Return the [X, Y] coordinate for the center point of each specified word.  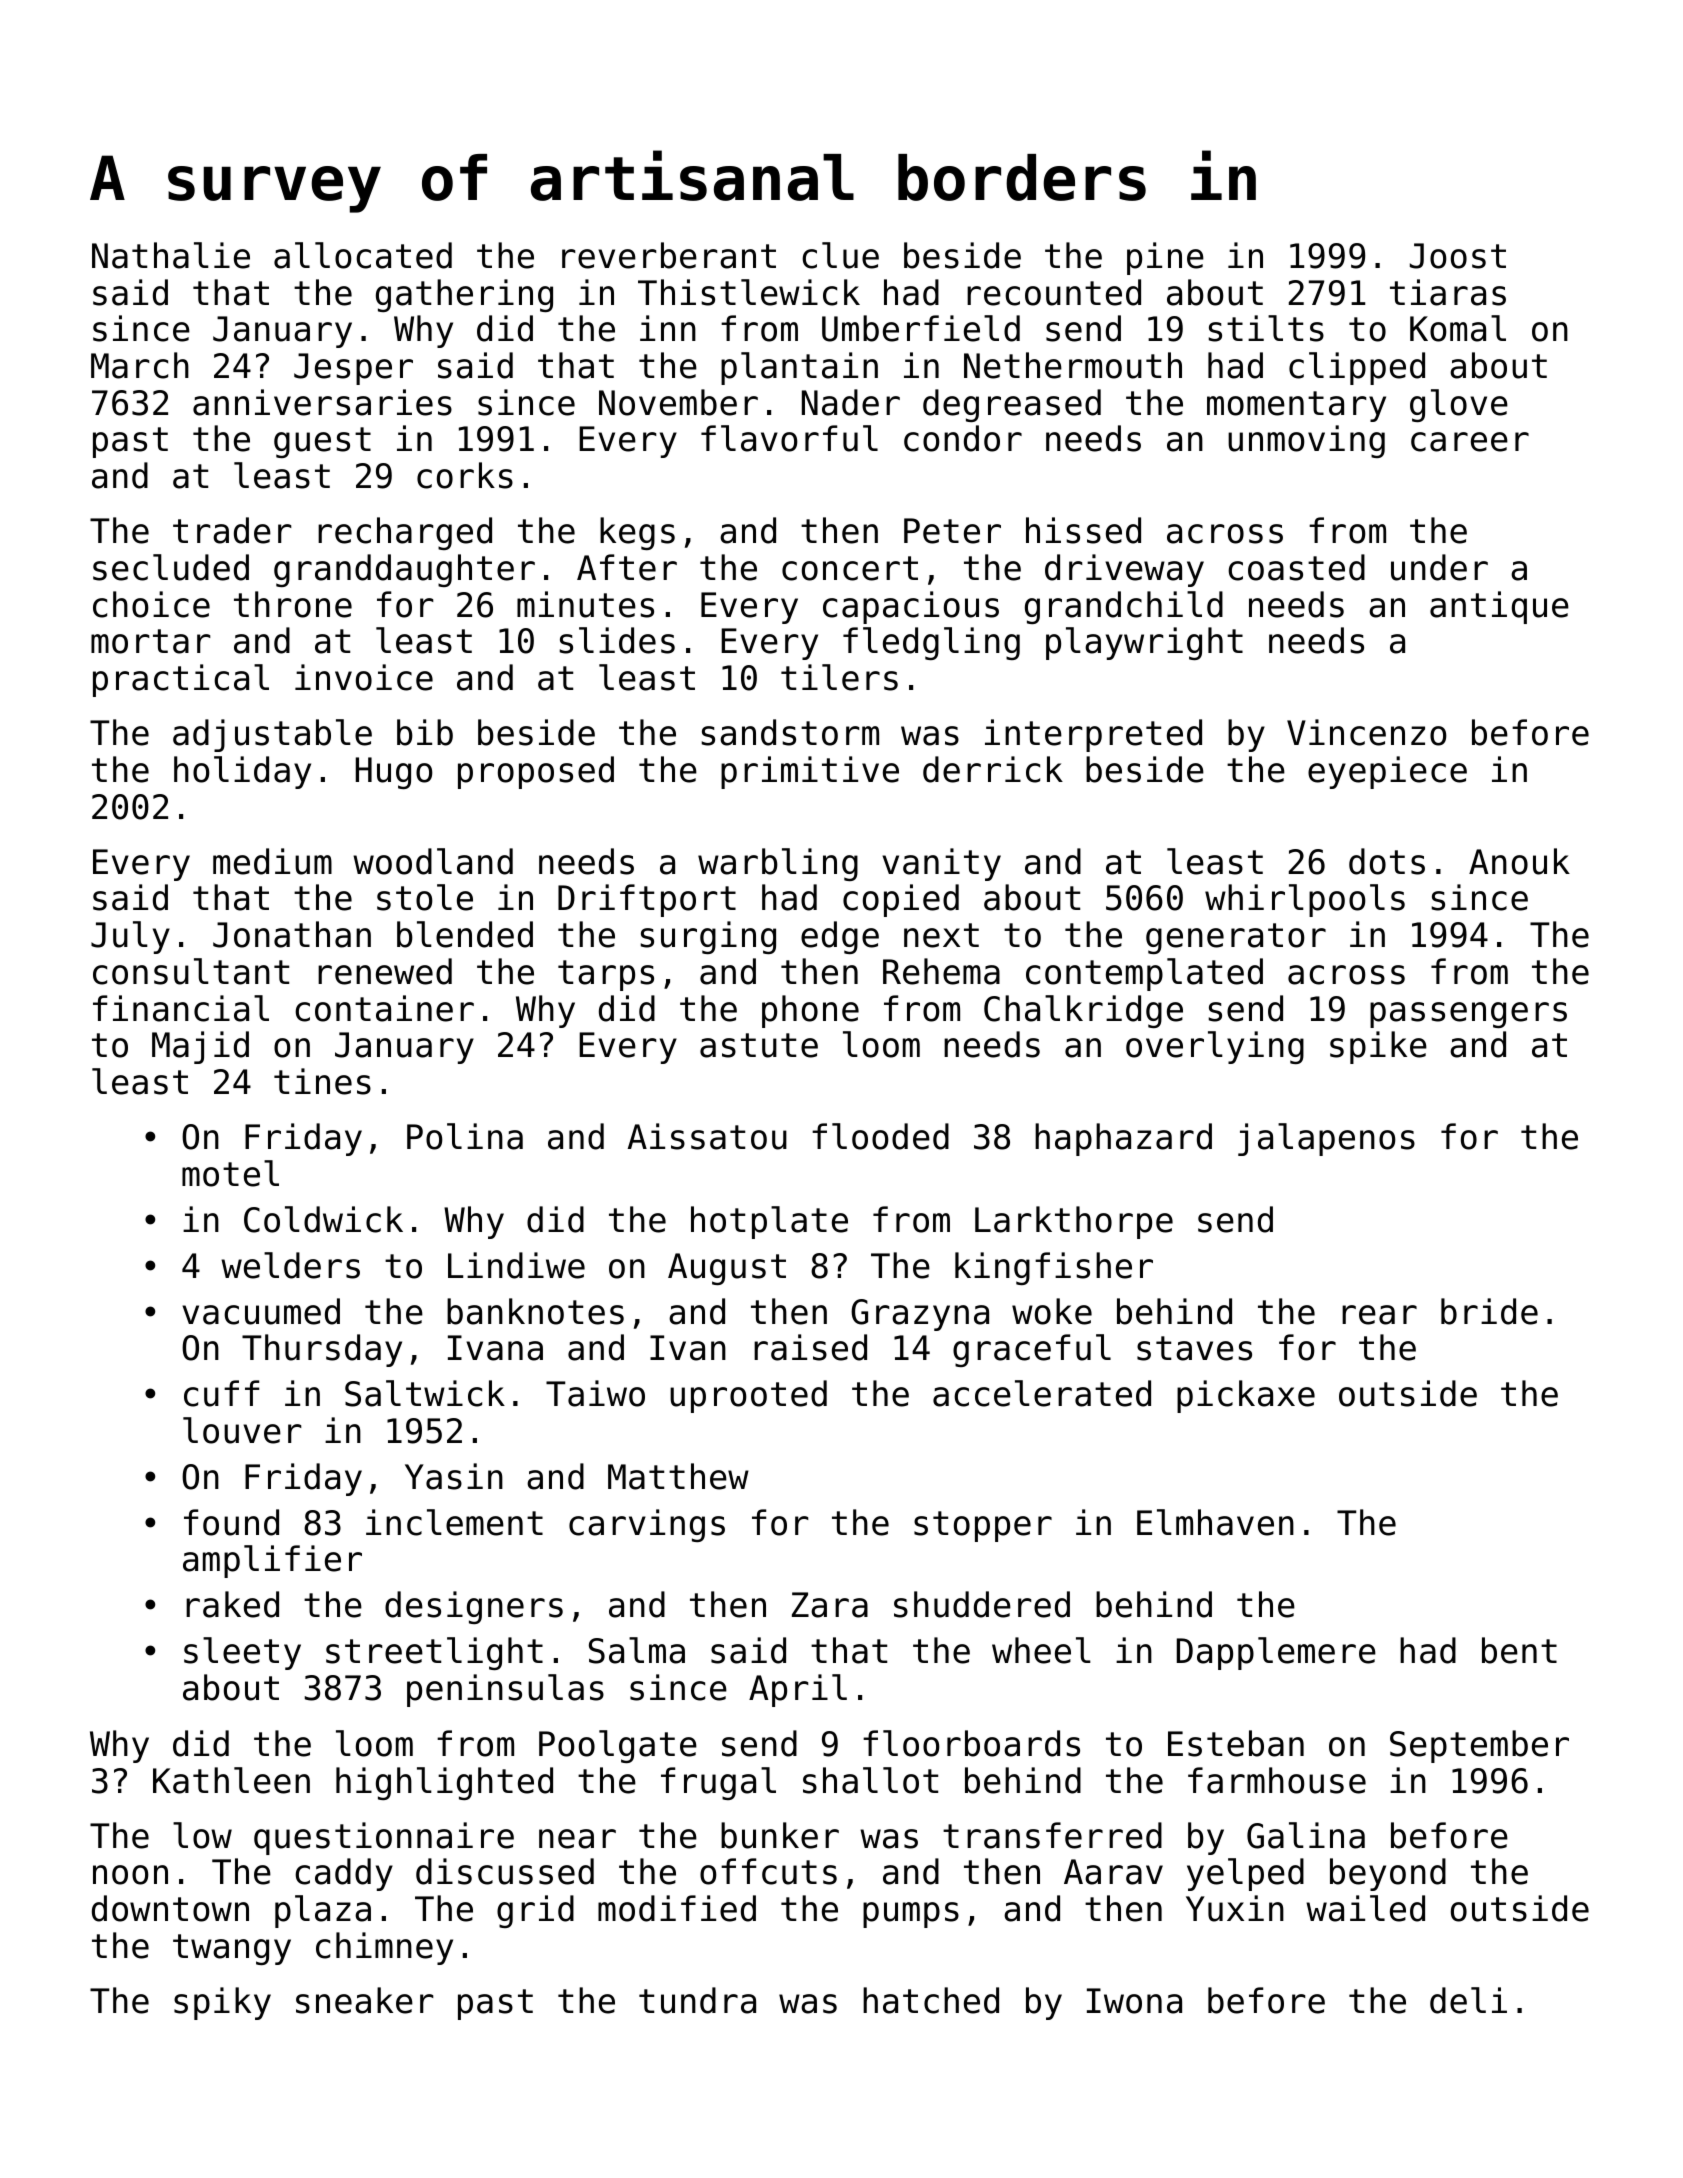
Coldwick [323, 1219]
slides [617, 640]
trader [232, 530]
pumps [911, 1915]
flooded [880, 1136]
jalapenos [1326, 1139]
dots [1387, 861]
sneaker [365, 2000]
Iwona [1134, 2001]
